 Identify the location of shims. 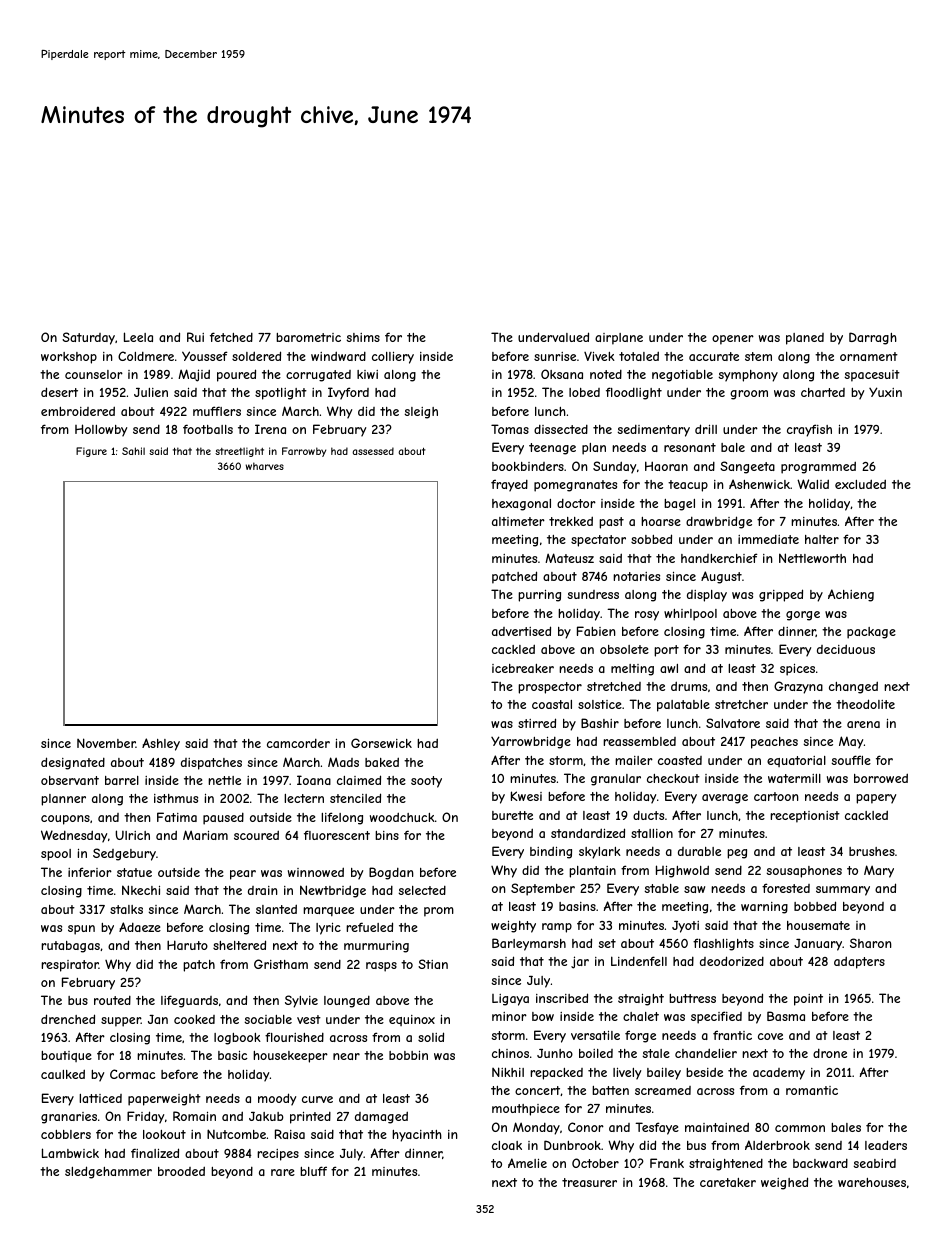
(363, 337).
